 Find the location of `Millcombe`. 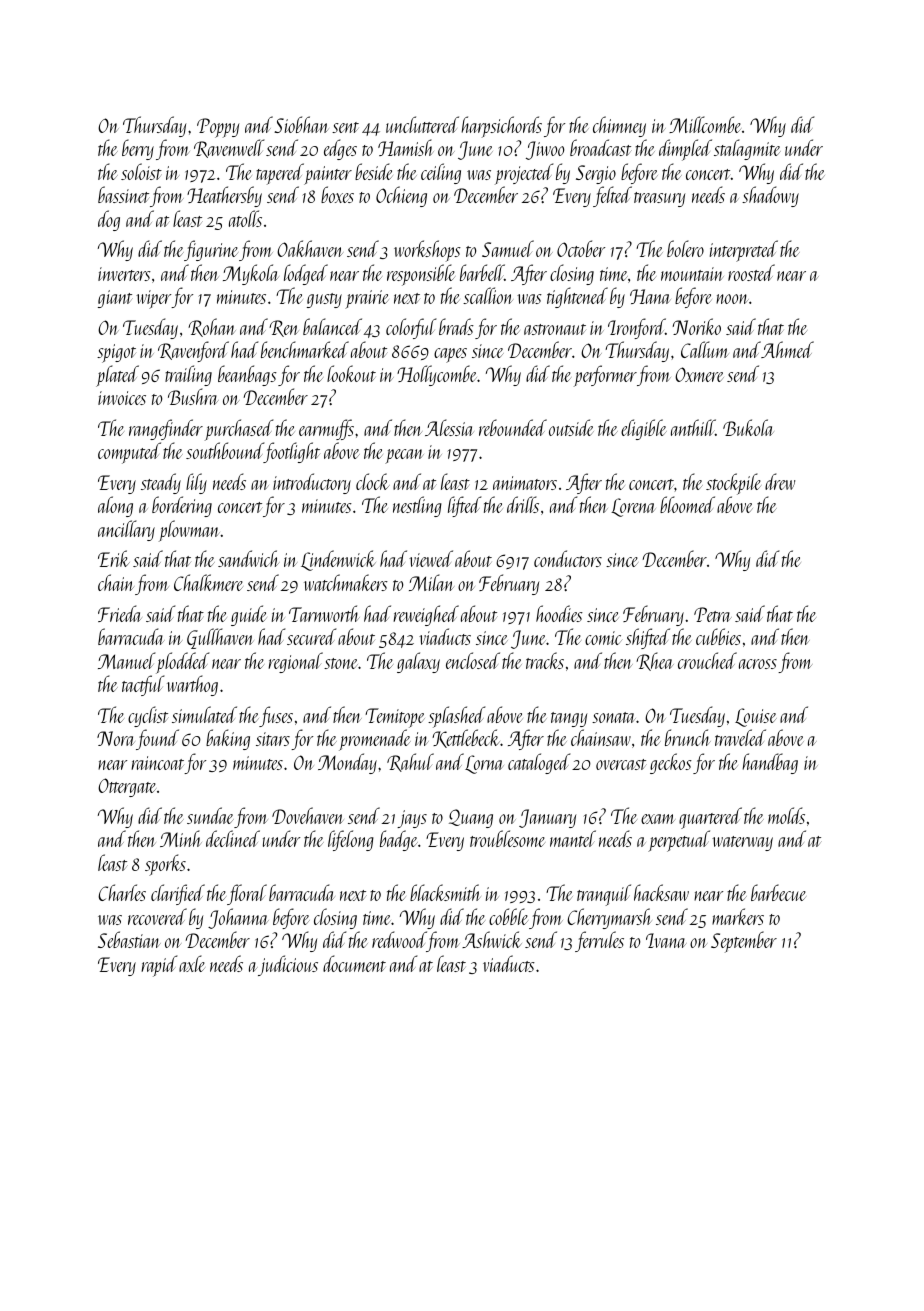

Millcombe is located at coordinates (705, 124).
